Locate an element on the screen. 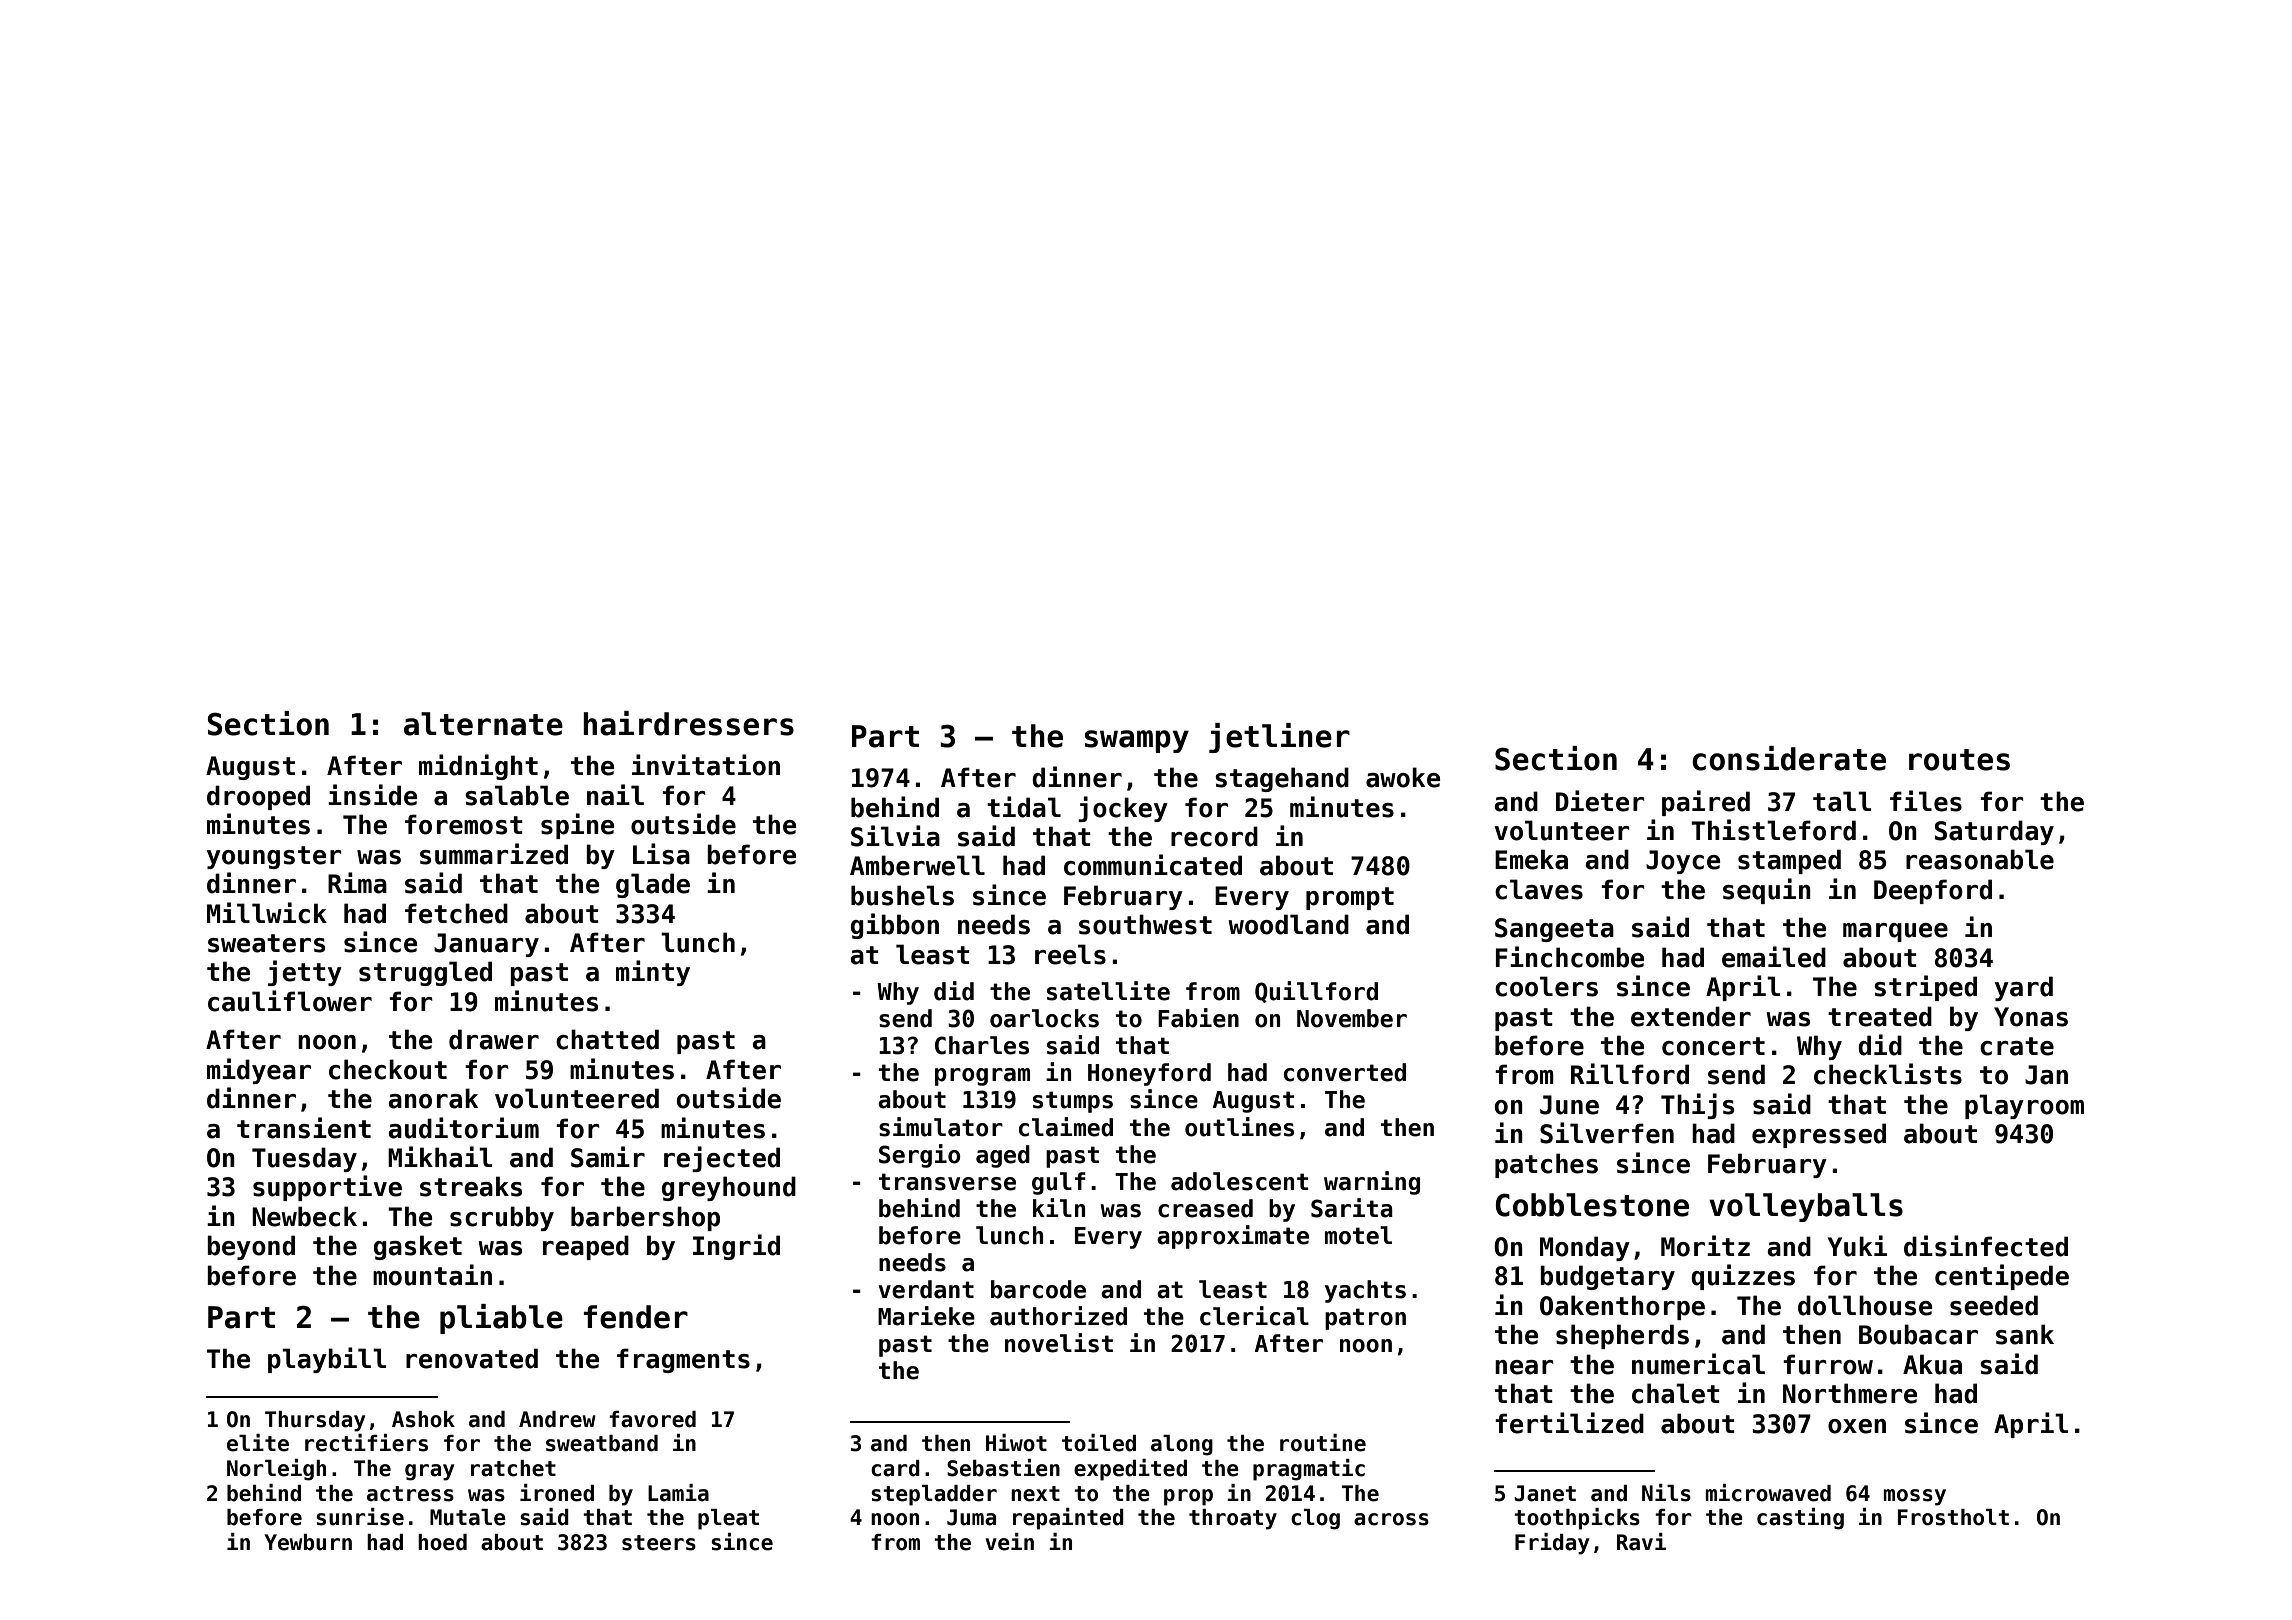 The width and height of the screenshot is (2292, 1620). chatted is located at coordinates (607, 1039).
